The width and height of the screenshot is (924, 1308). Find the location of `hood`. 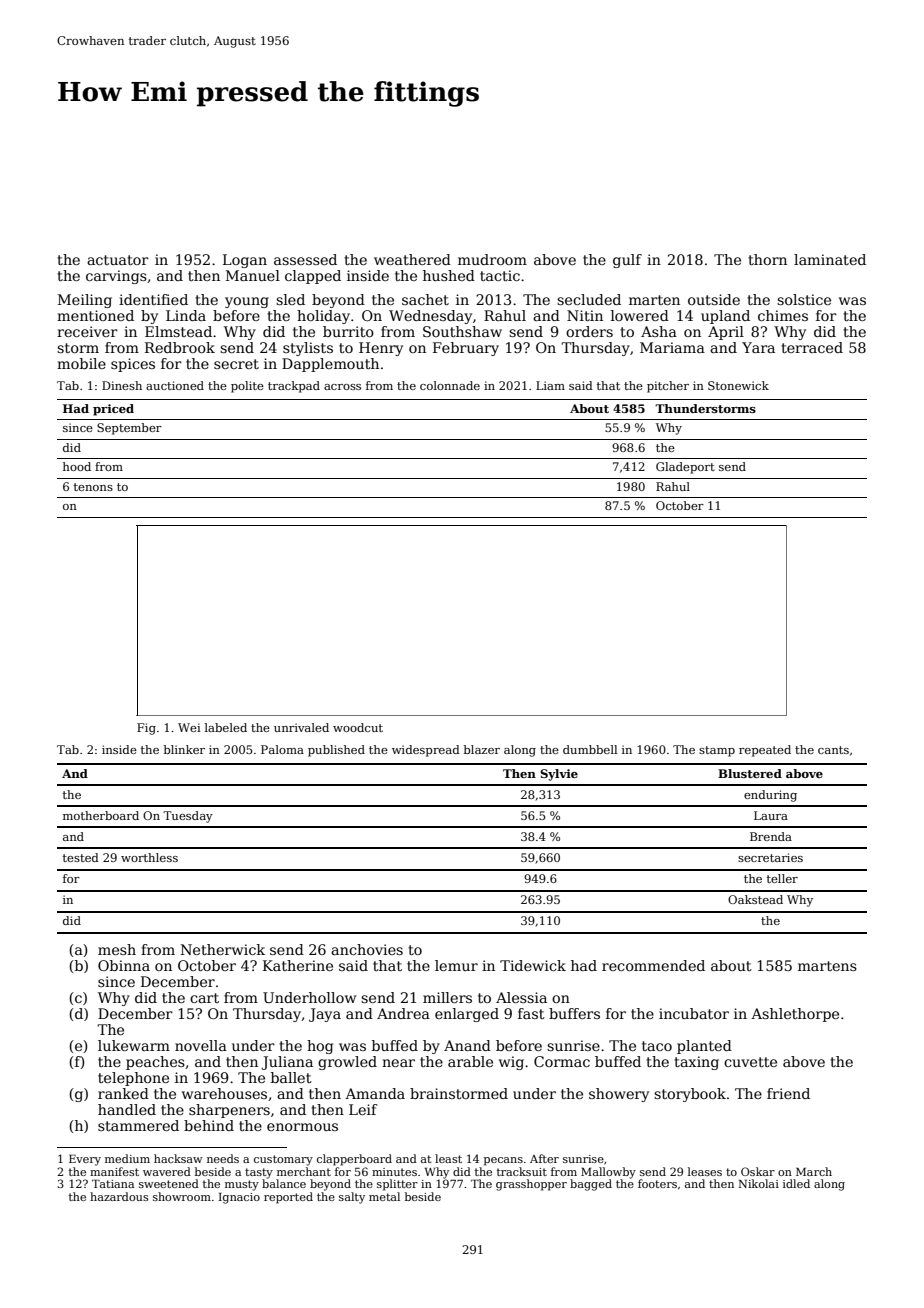

hood is located at coordinates (77, 466).
